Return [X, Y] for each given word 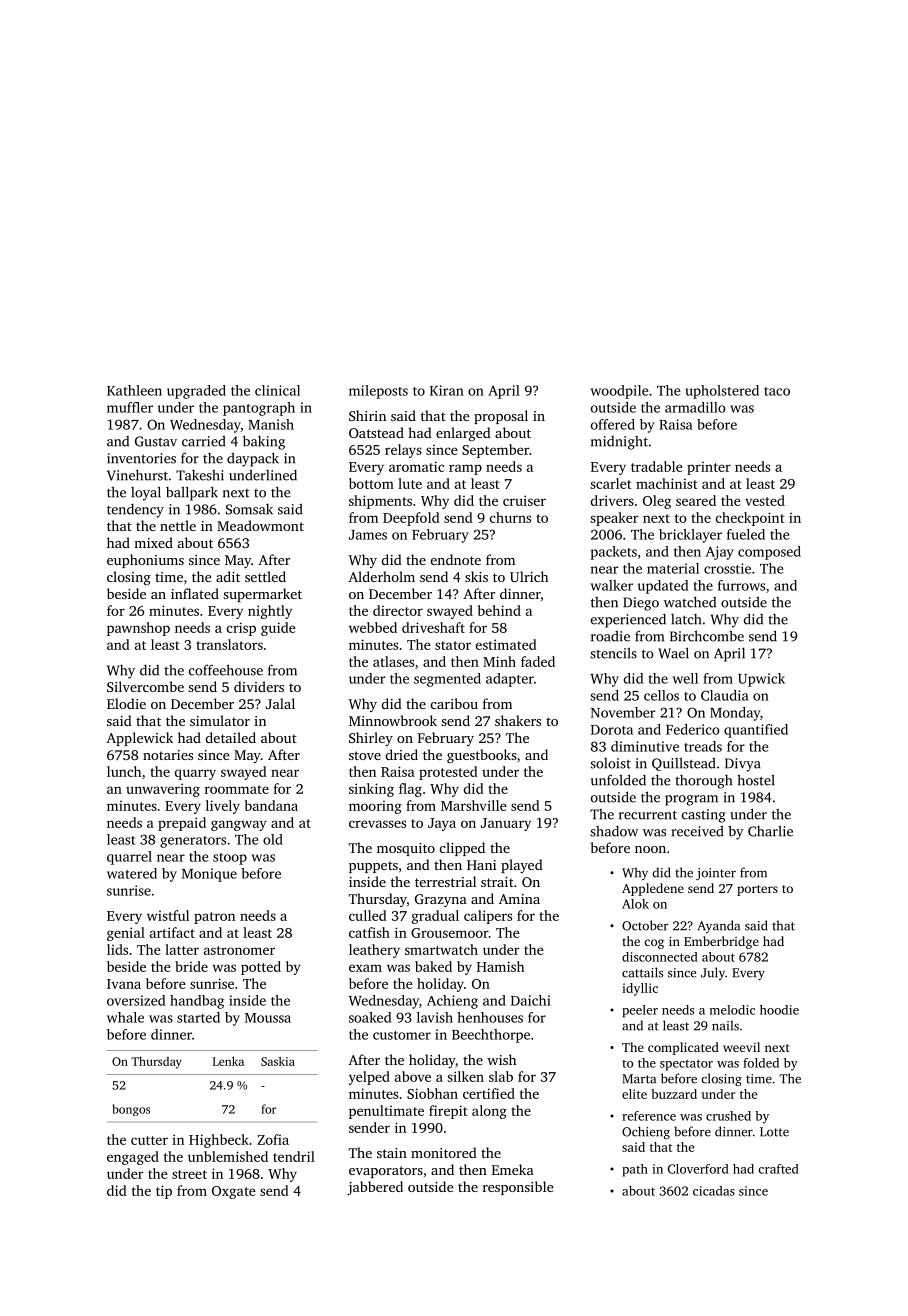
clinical [277, 390]
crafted [778, 1169]
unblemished [228, 1156]
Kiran [447, 390]
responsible [518, 1188]
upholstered [722, 392]
